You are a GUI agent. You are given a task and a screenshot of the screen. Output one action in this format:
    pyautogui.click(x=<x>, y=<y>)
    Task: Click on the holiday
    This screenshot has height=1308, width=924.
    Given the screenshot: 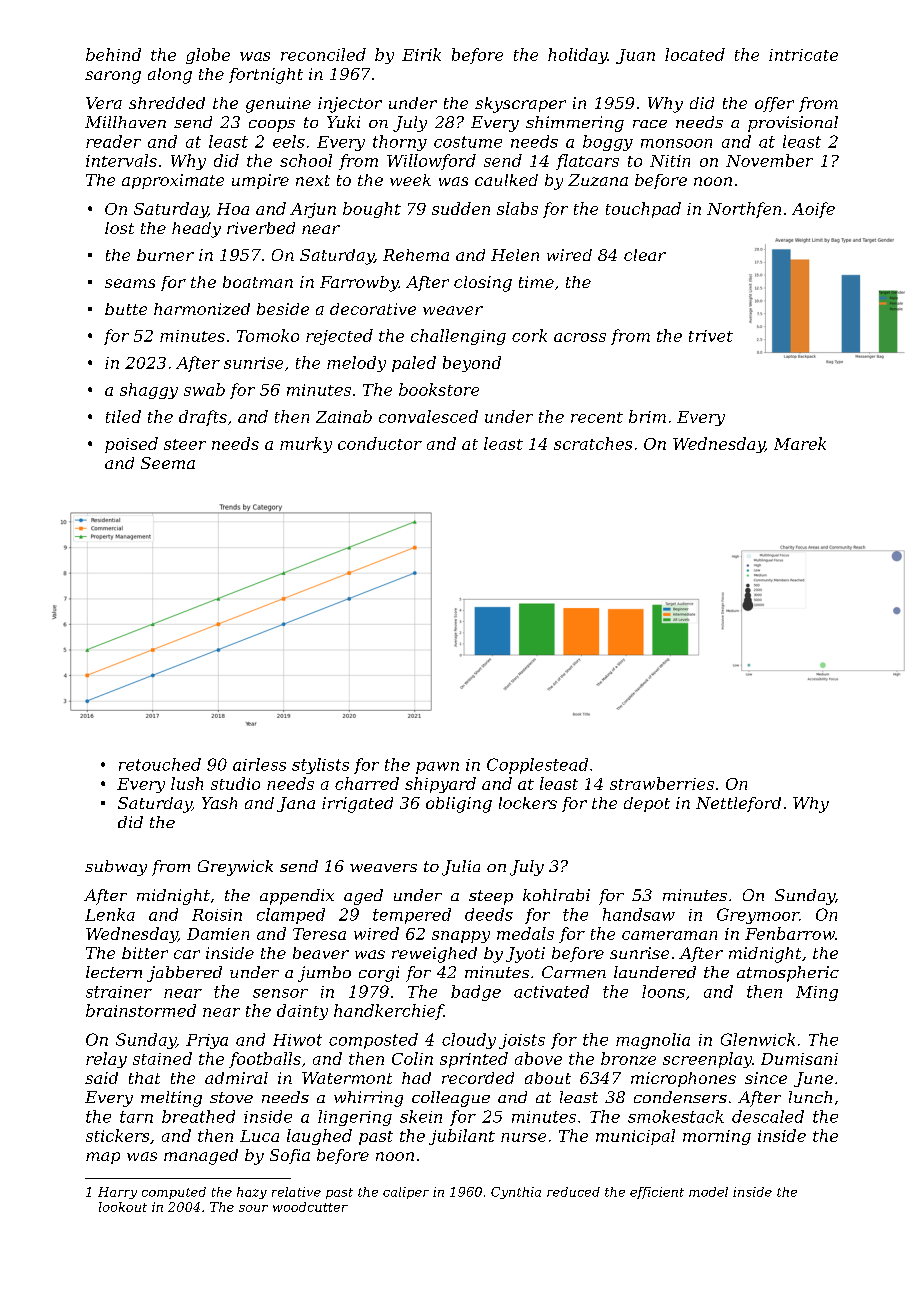 What is the action you would take?
    pyautogui.click(x=577, y=56)
